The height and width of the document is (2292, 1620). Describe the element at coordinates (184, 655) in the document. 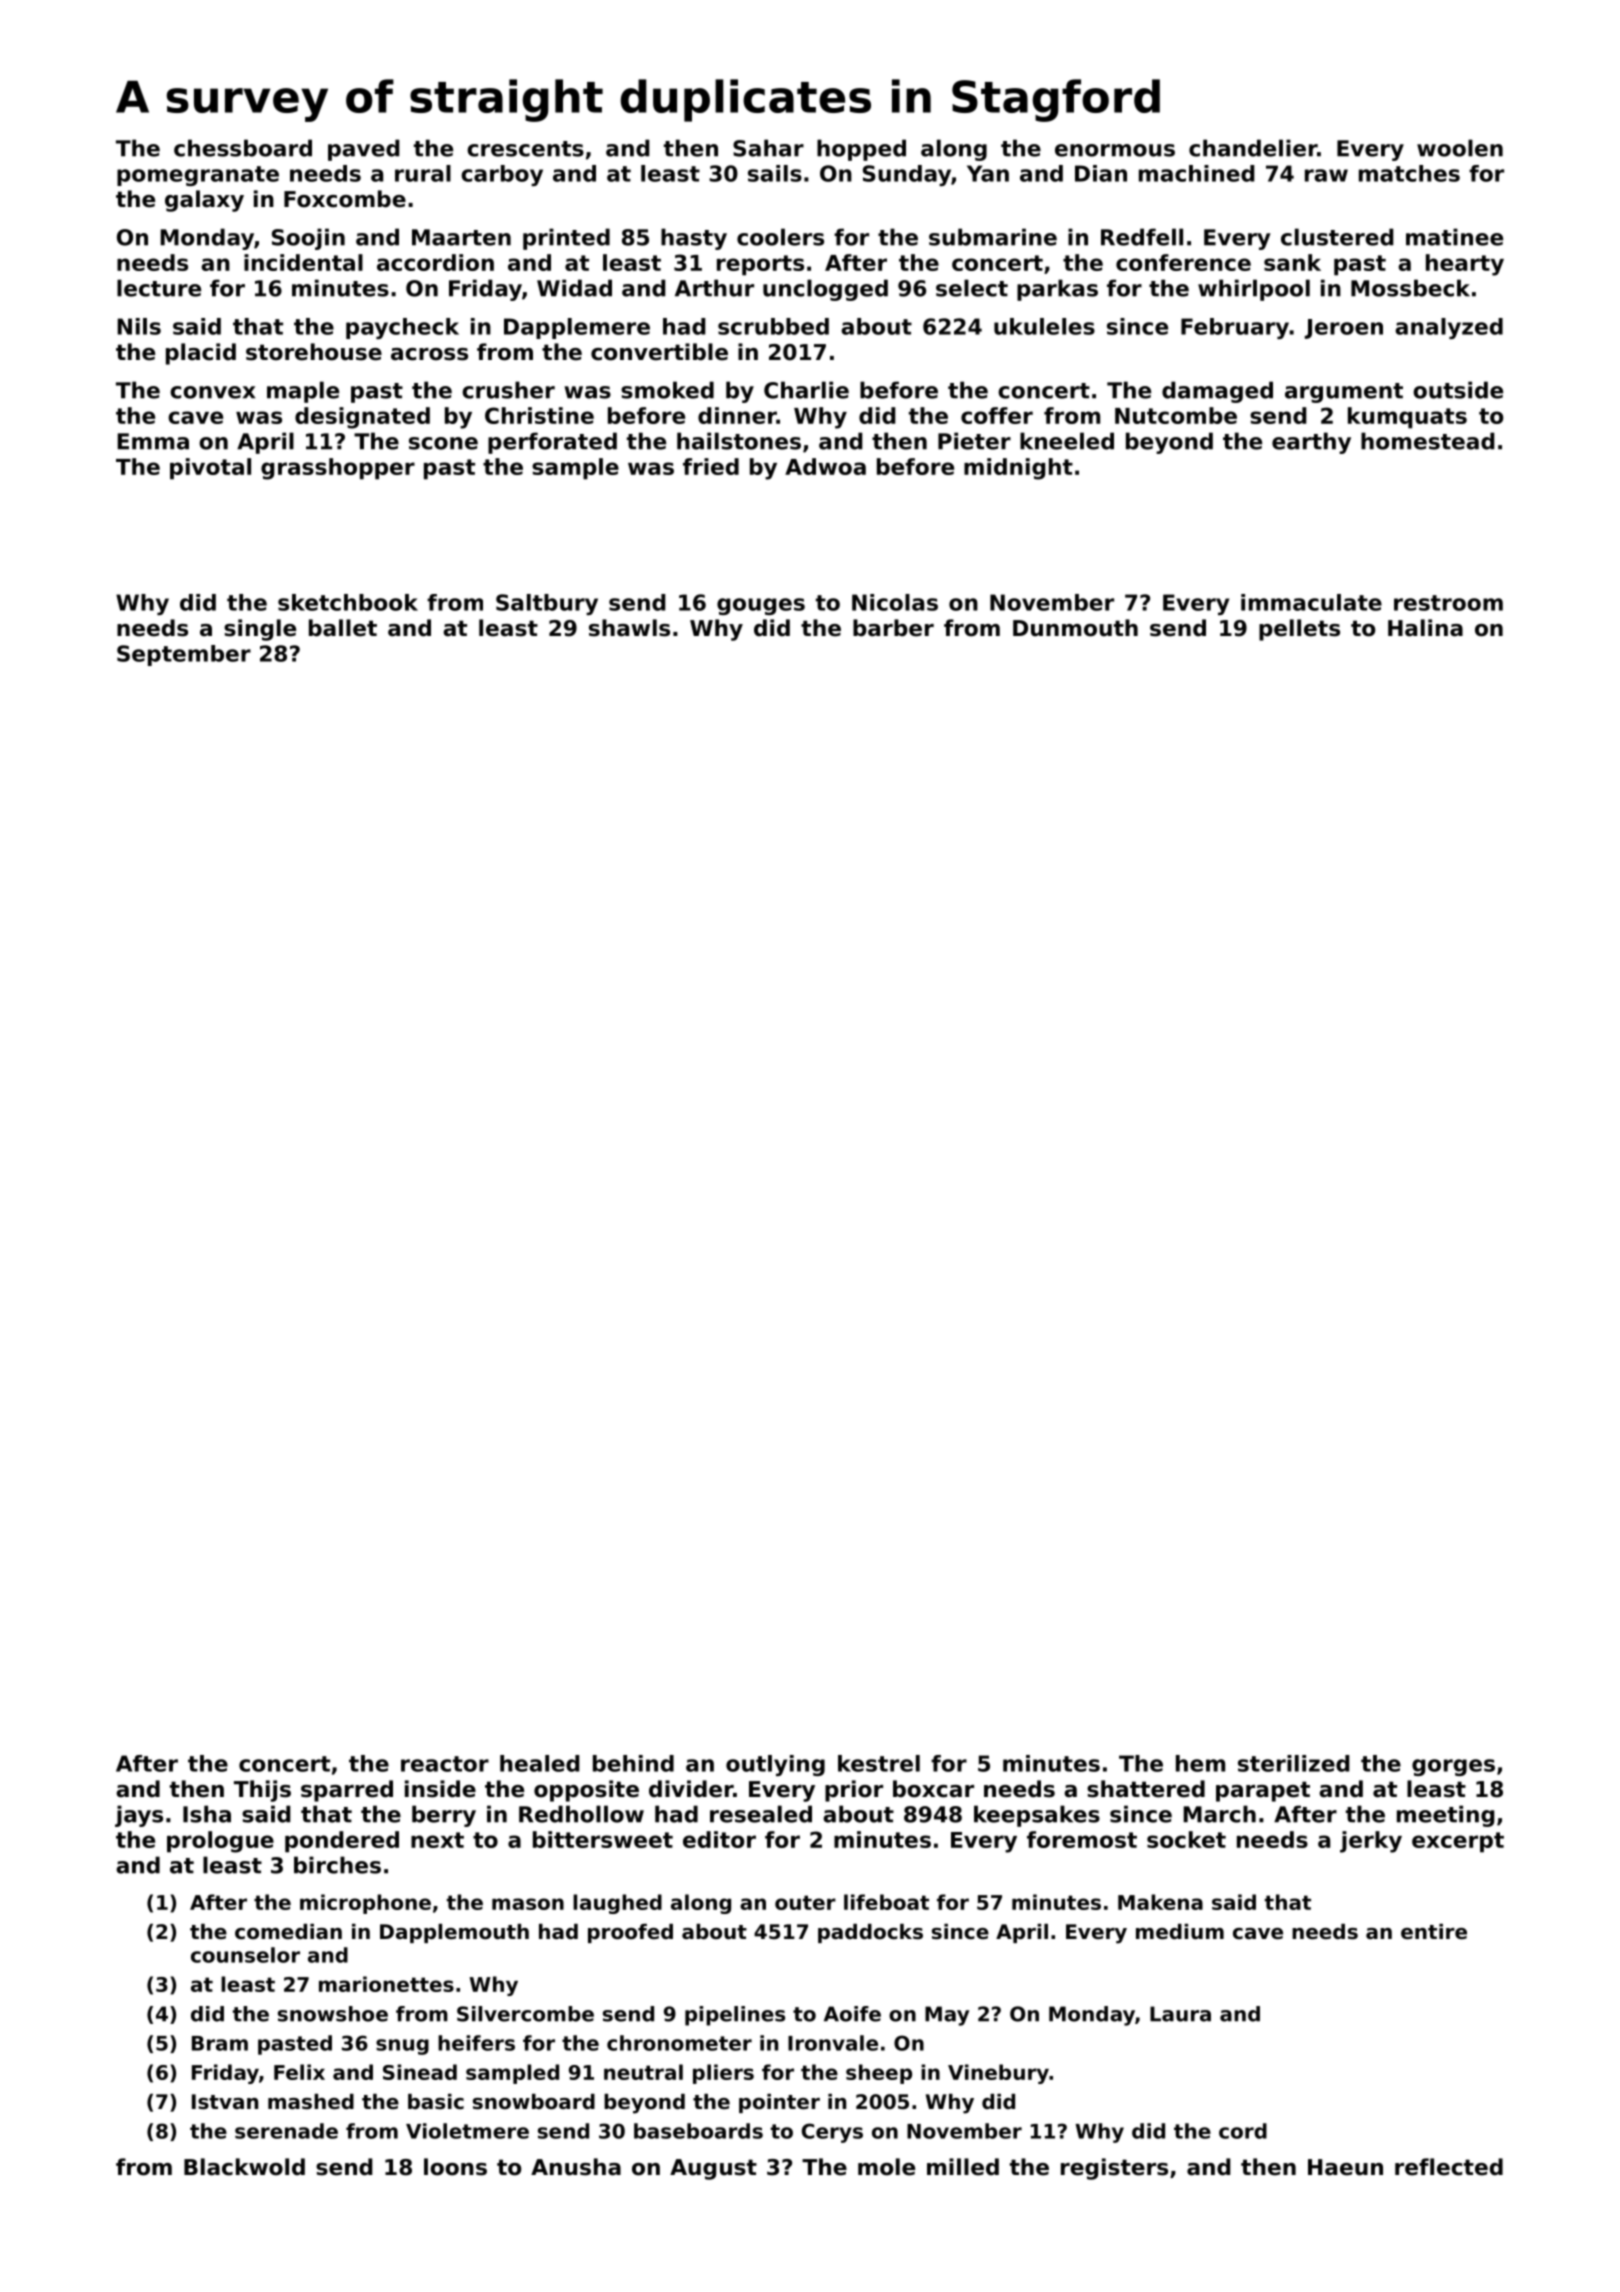

I see `September` at that location.
